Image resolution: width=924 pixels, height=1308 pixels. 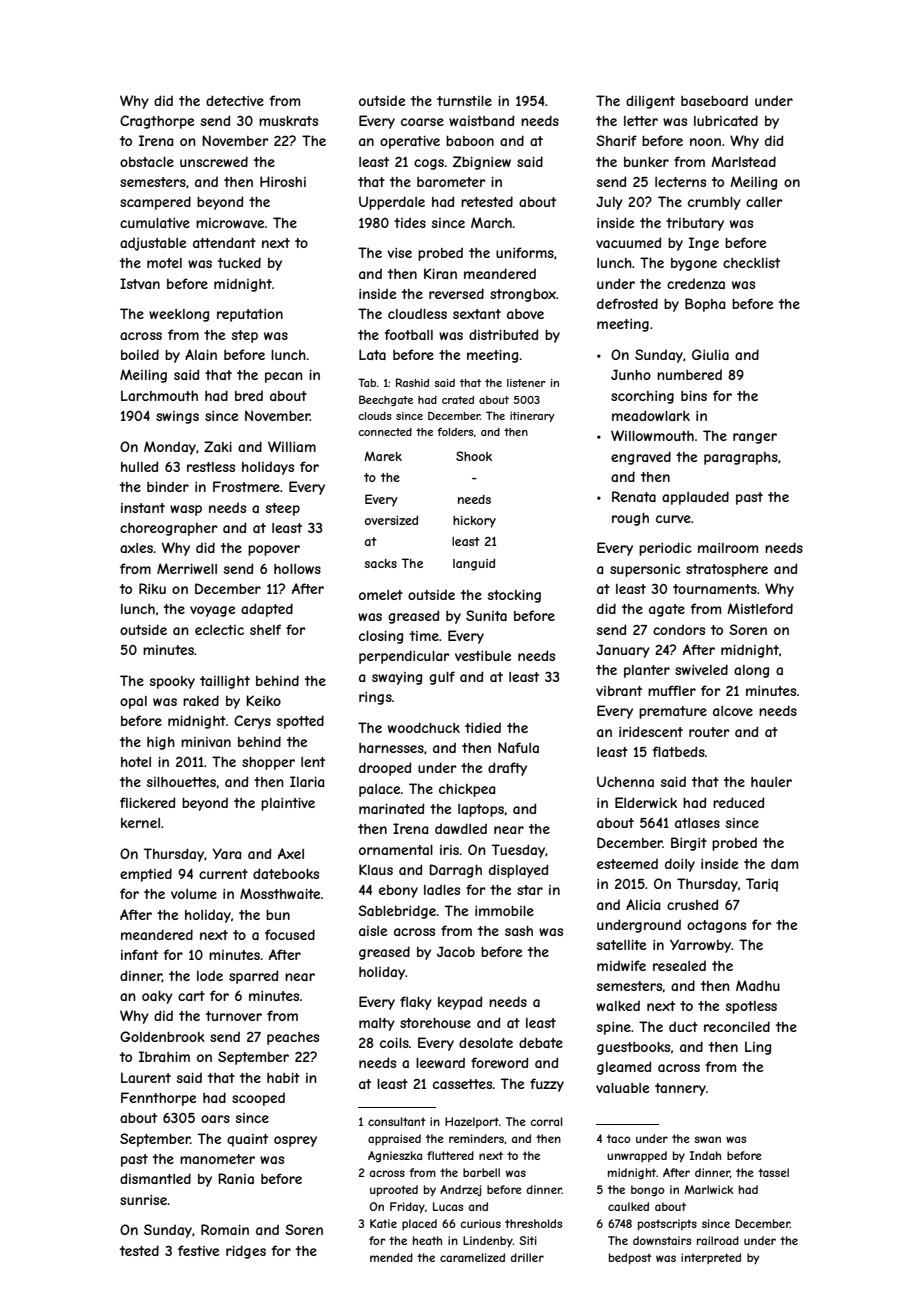 I want to click on hickory, so click(x=474, y=522).
